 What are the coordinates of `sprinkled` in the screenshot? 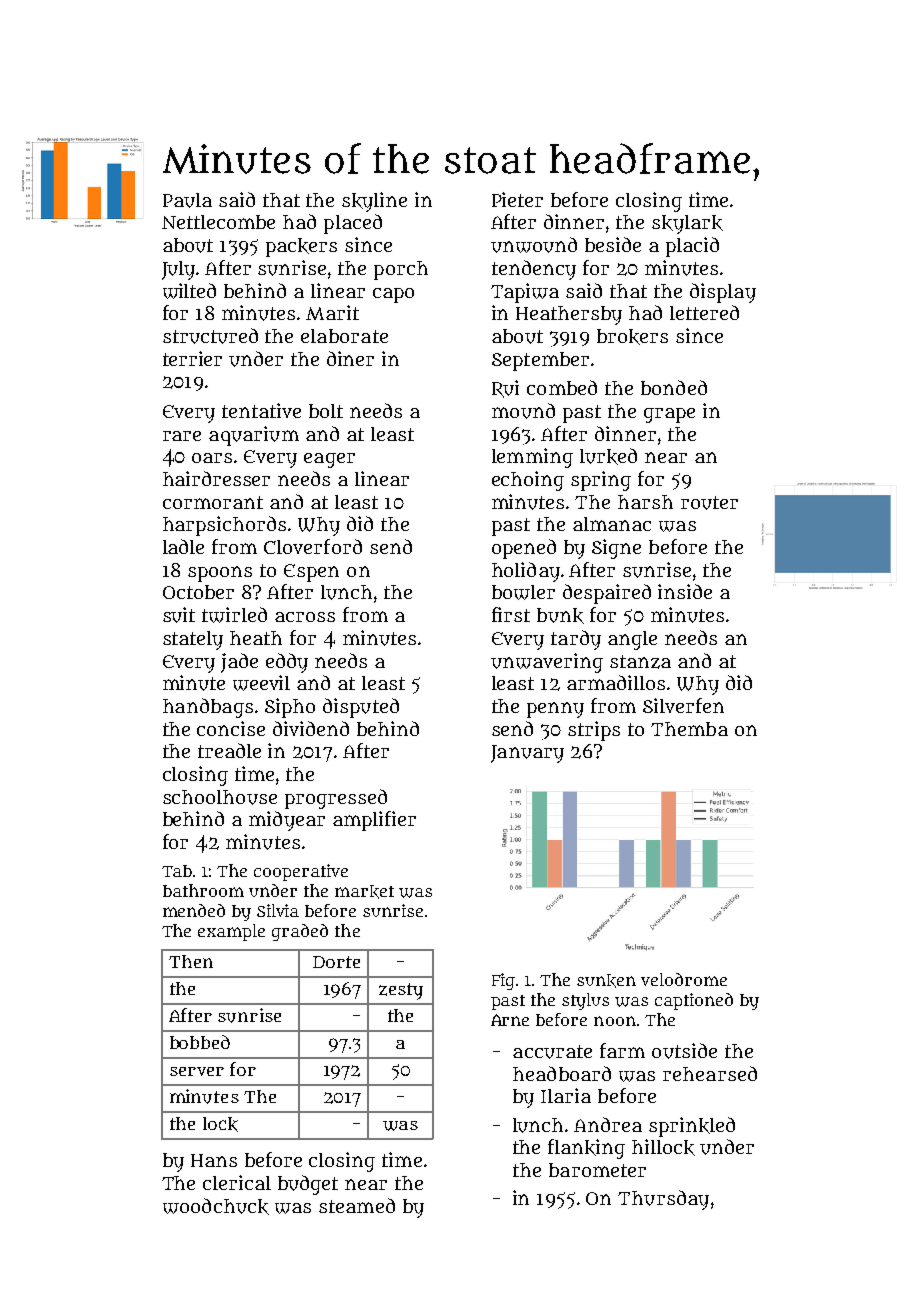 It's located at (692, 1127).
